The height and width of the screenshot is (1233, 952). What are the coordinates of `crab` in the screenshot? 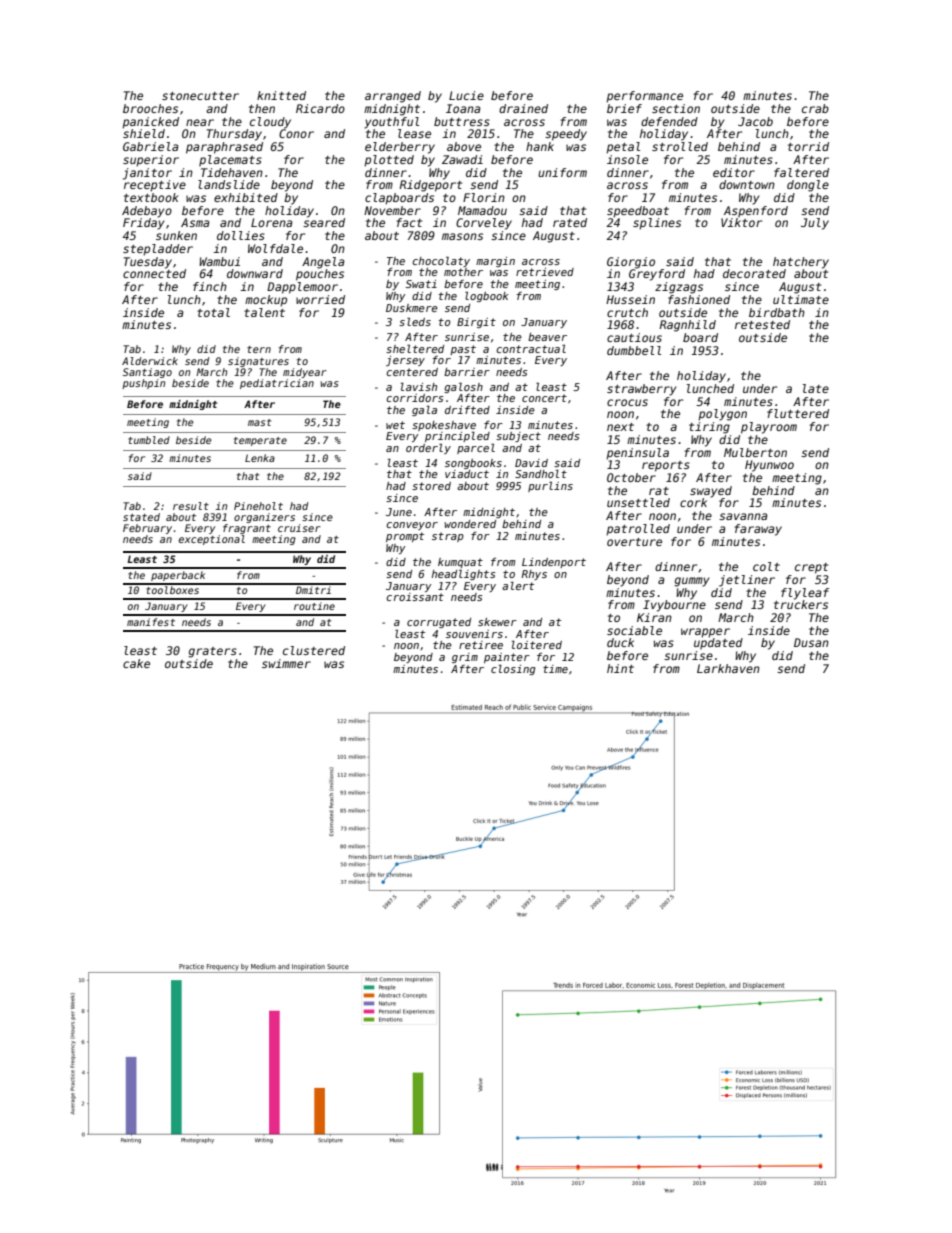 It's located at (815, 108).
